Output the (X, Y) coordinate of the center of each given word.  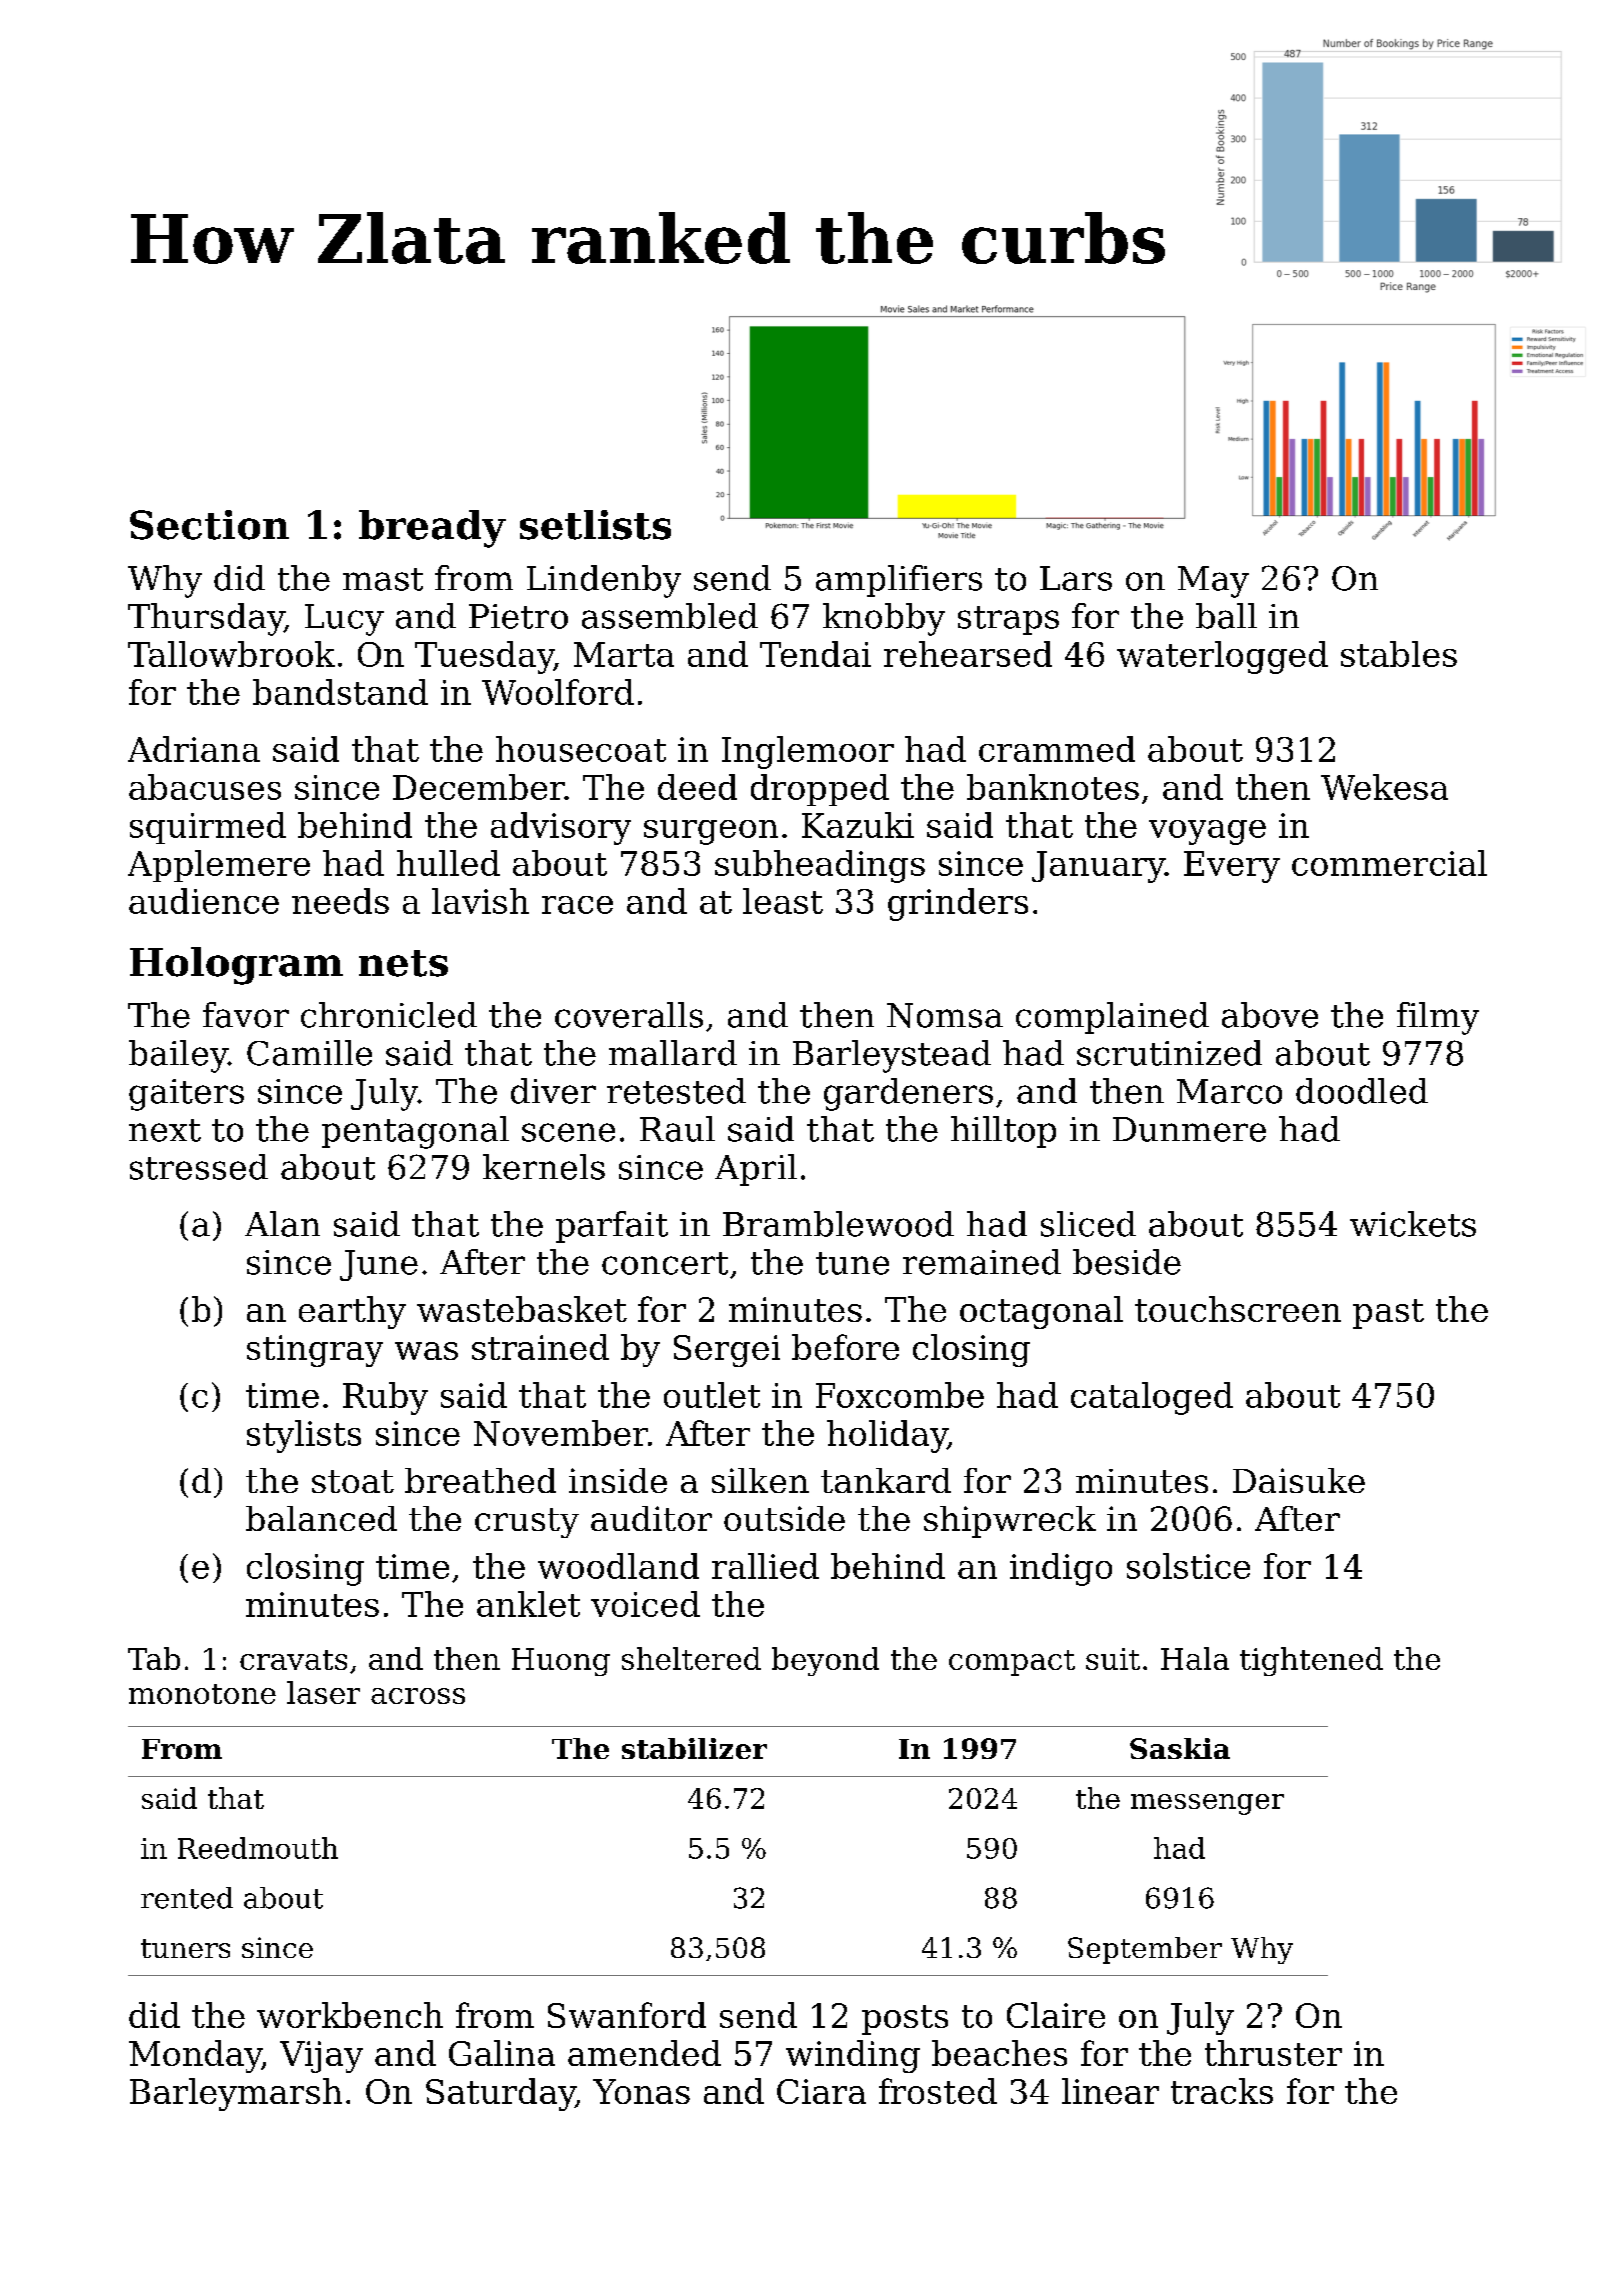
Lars (1076, 578)
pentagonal (415, 1132)
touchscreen (1238, 1309)
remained (982, 1262)
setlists (595, 525)
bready (432, 529)
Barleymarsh (236, 2094)
